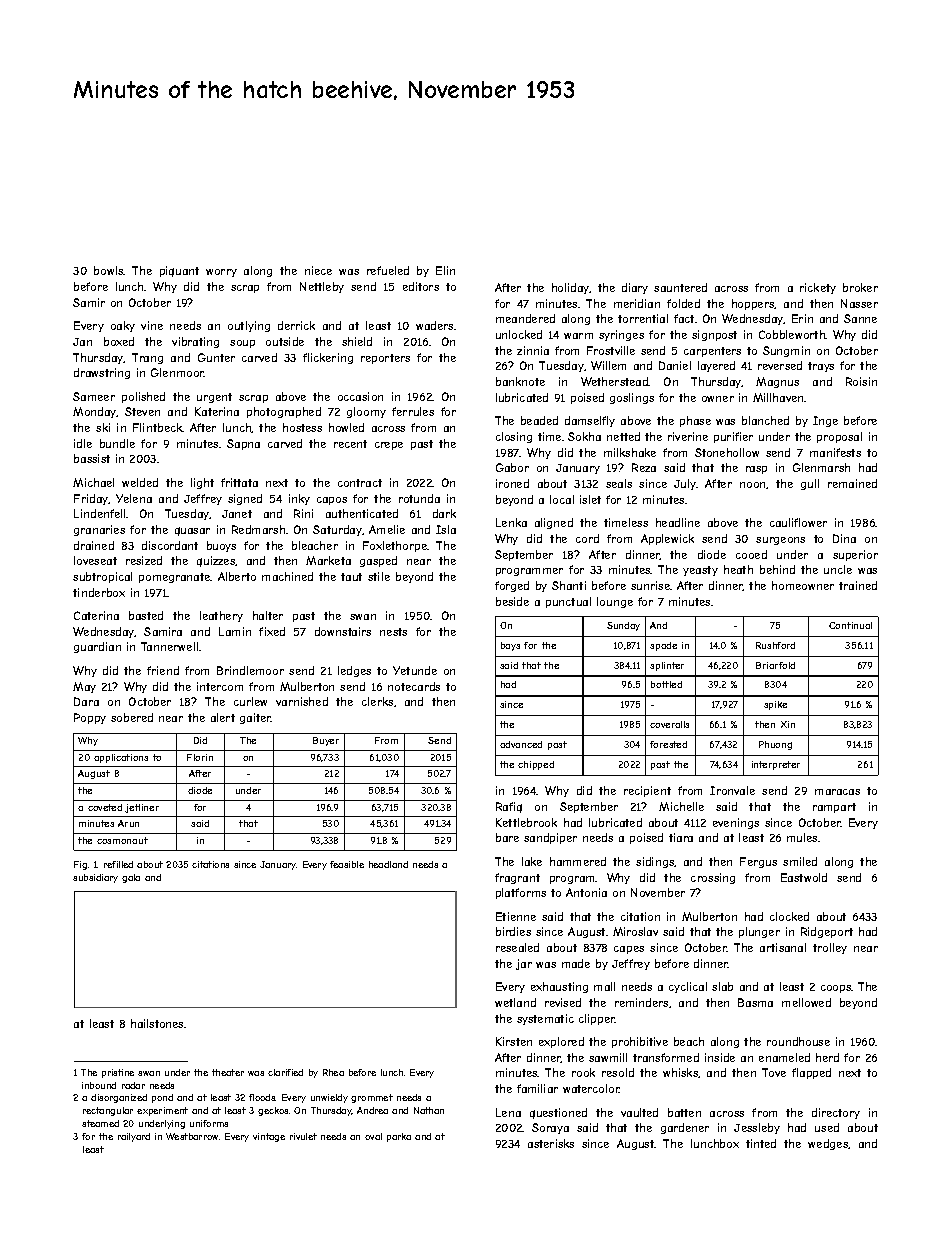 The width and height of the document is (952, 1233). What do you see at coordinates (372, 1098) in the document?
I see `grommet` at bounding box center [372, 1098].
